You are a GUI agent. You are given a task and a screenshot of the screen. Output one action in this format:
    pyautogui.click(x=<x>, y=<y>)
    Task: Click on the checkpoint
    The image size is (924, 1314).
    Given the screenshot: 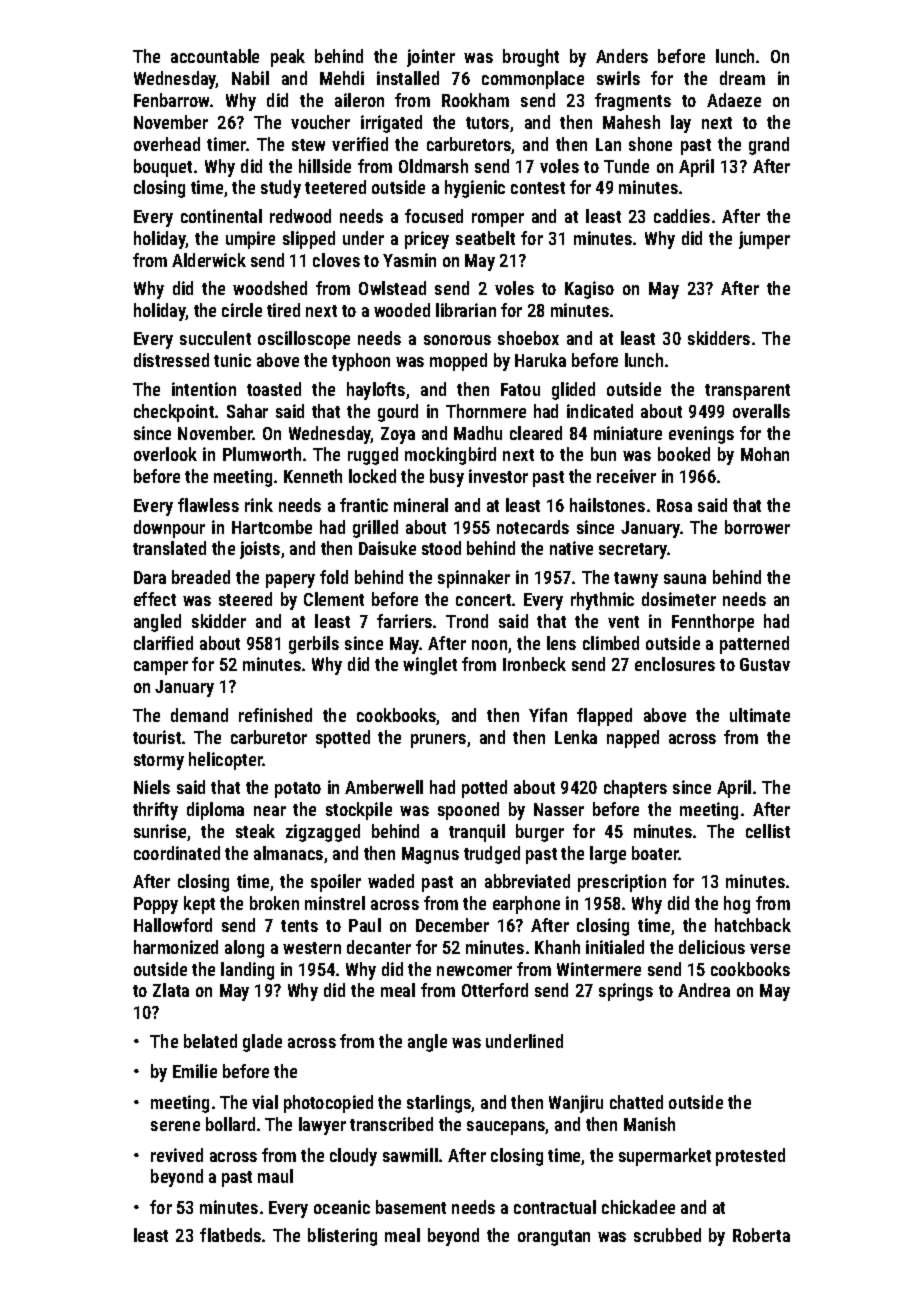 What is the action you would take?
    pyautogui.click(x=174, y=413)
